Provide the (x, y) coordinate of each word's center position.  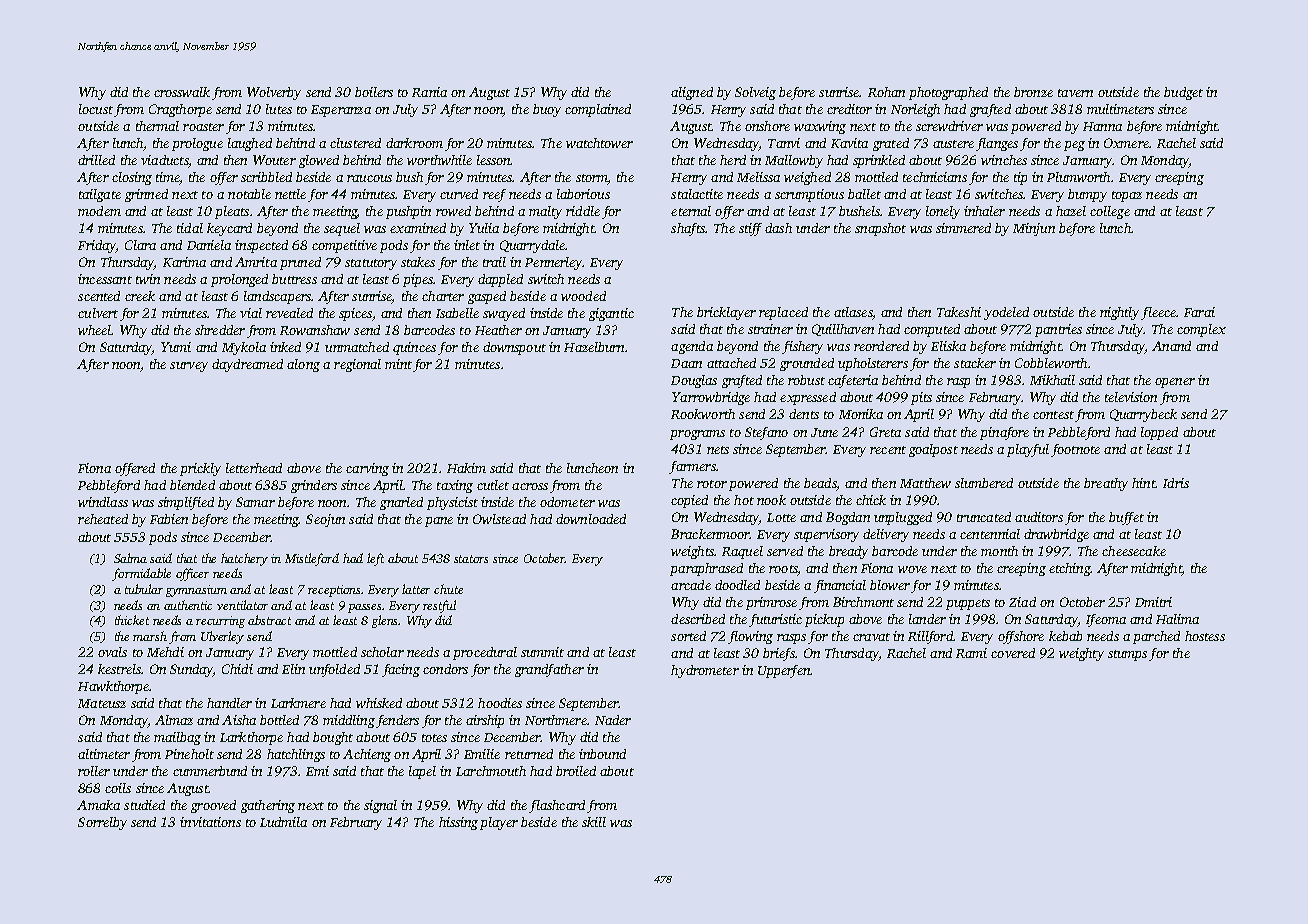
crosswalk (182, 92)
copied (689, 501)
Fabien (169, 519)
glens (385, 621)
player (499, 823)
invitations (210, 822)
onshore (767, 126)
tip (1020, 178)
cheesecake (1134, 551)
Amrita (256, 262)
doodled (737, 585)
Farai (1199, 312)
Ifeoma (1106, 620)
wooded (583, 296)
